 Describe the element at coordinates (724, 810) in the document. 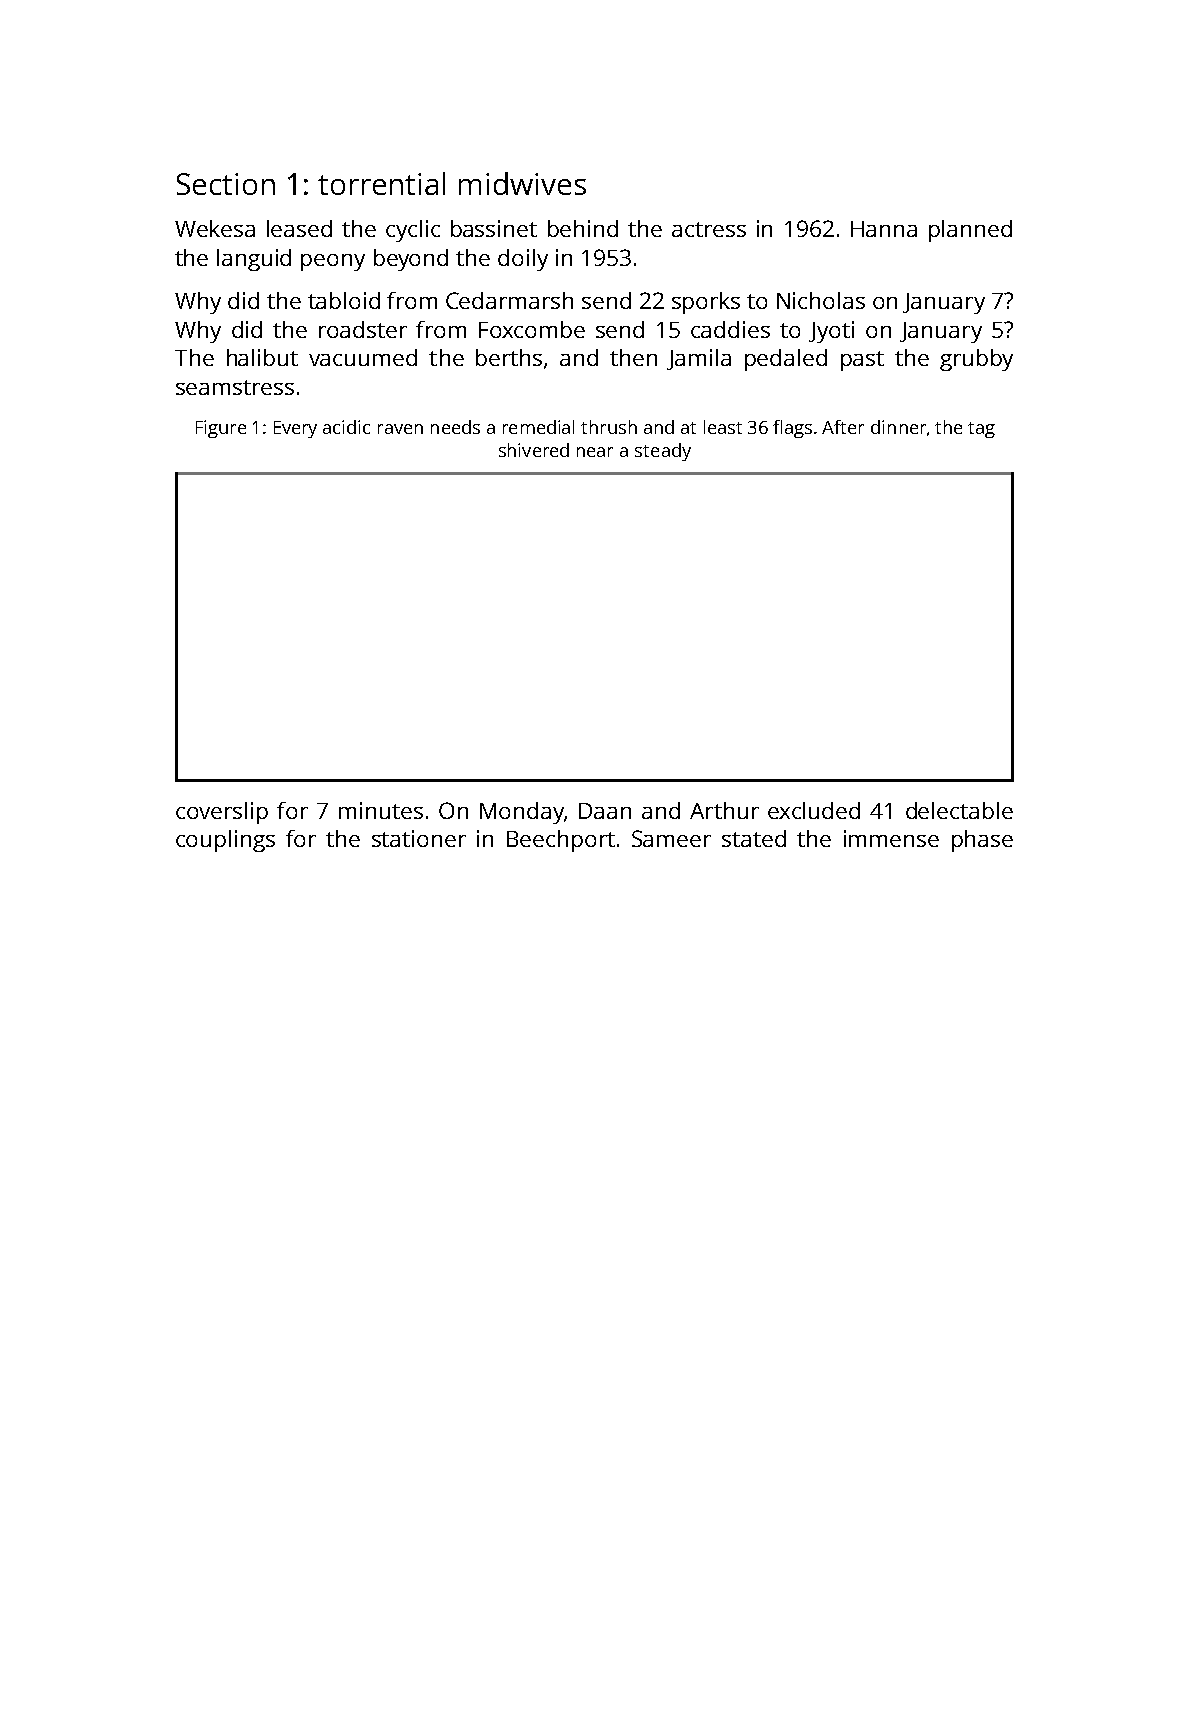

I see `Arthur` at that location.
